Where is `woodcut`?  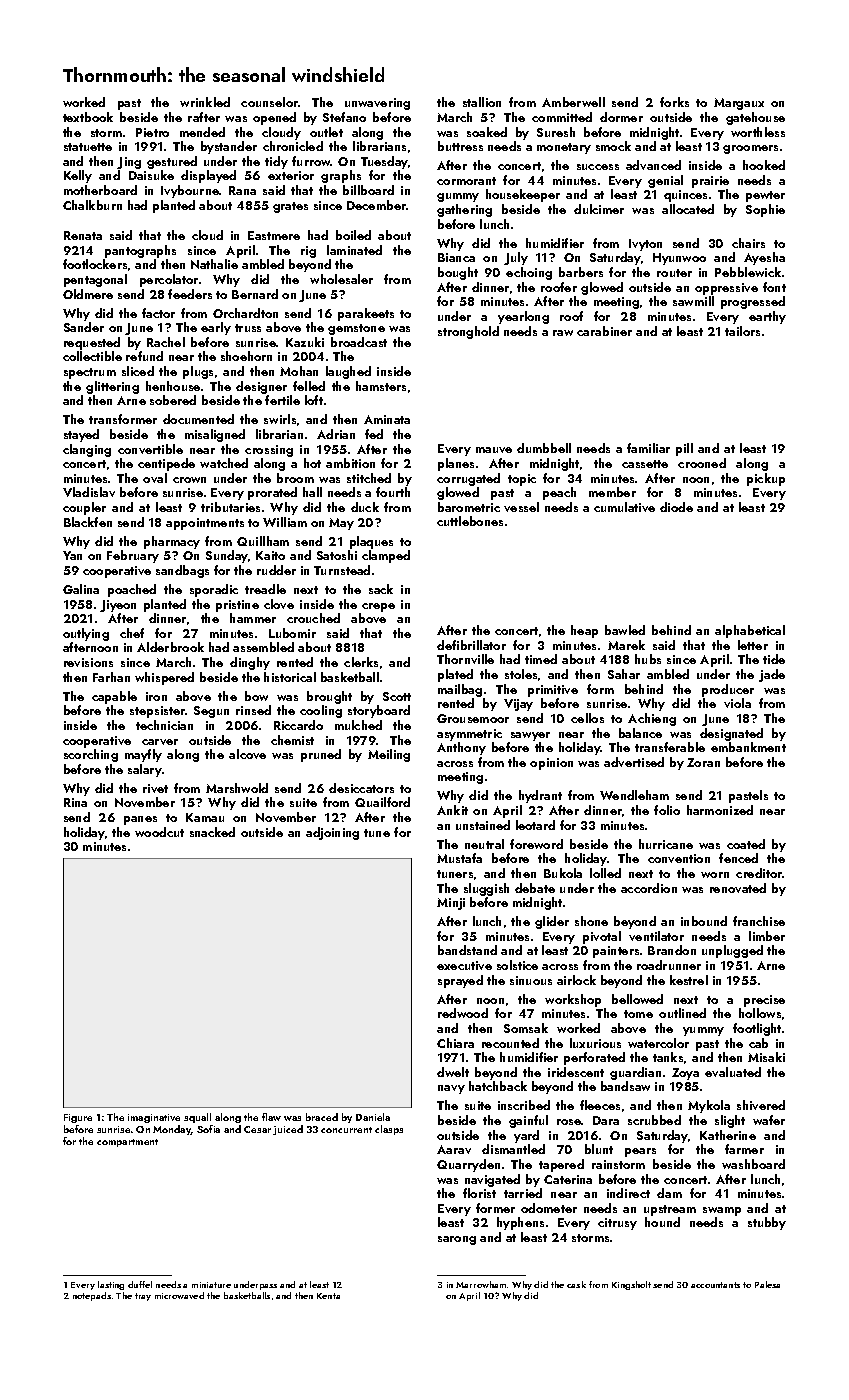
woodcut is located at coordinates (159, 832).
